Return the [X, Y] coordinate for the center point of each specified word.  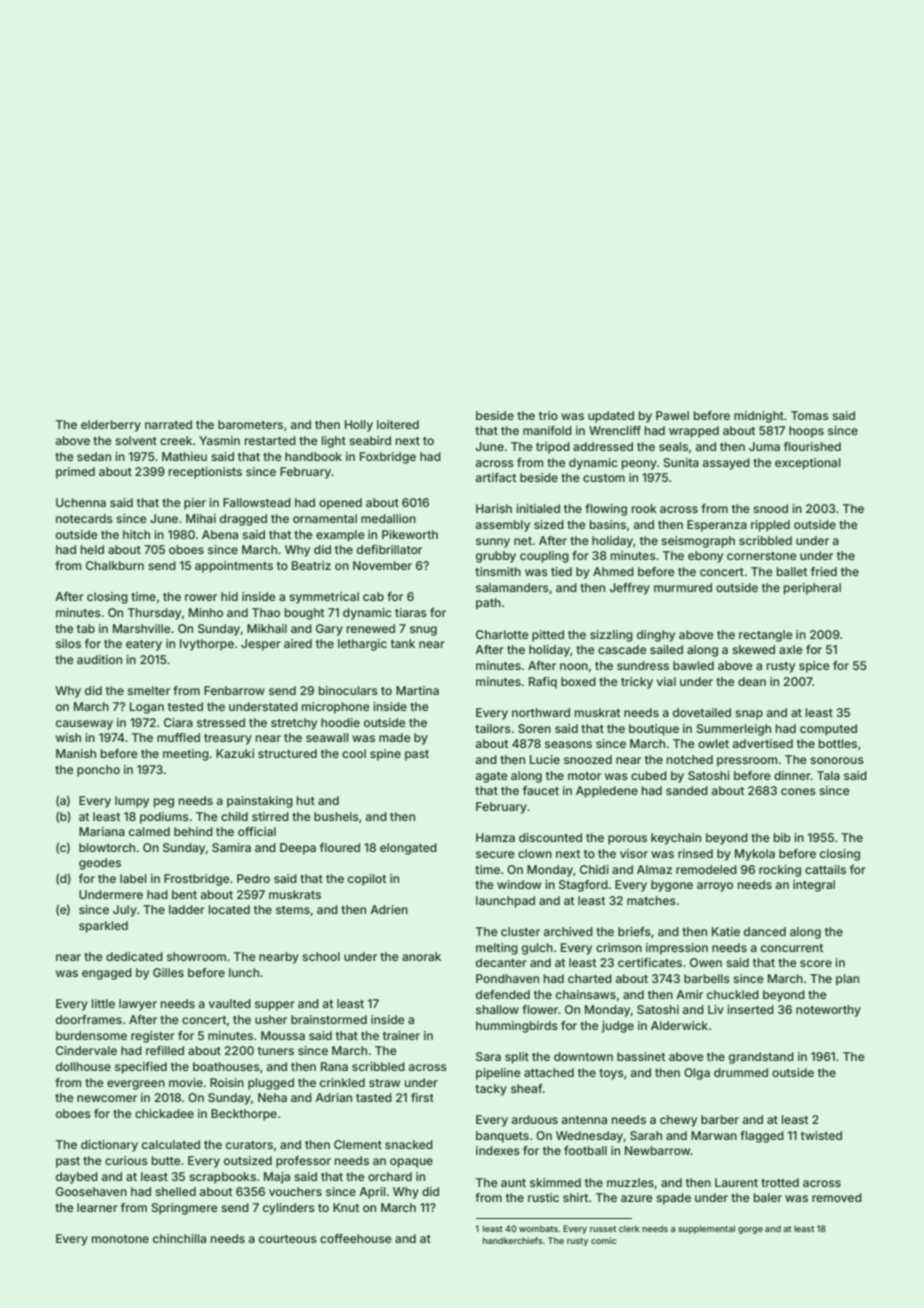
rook [644, 508]
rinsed [695, 853]
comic [603, 1240]
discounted [550, 837]
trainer [401, 1035]
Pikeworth [410, 534]
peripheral [812, 589]
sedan [94, 456]
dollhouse [83, 1066]
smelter [148, 690]
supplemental [706, 1229]
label [133, 878]
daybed [77, 1178]
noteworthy [828, 1011]
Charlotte [502, 634]
